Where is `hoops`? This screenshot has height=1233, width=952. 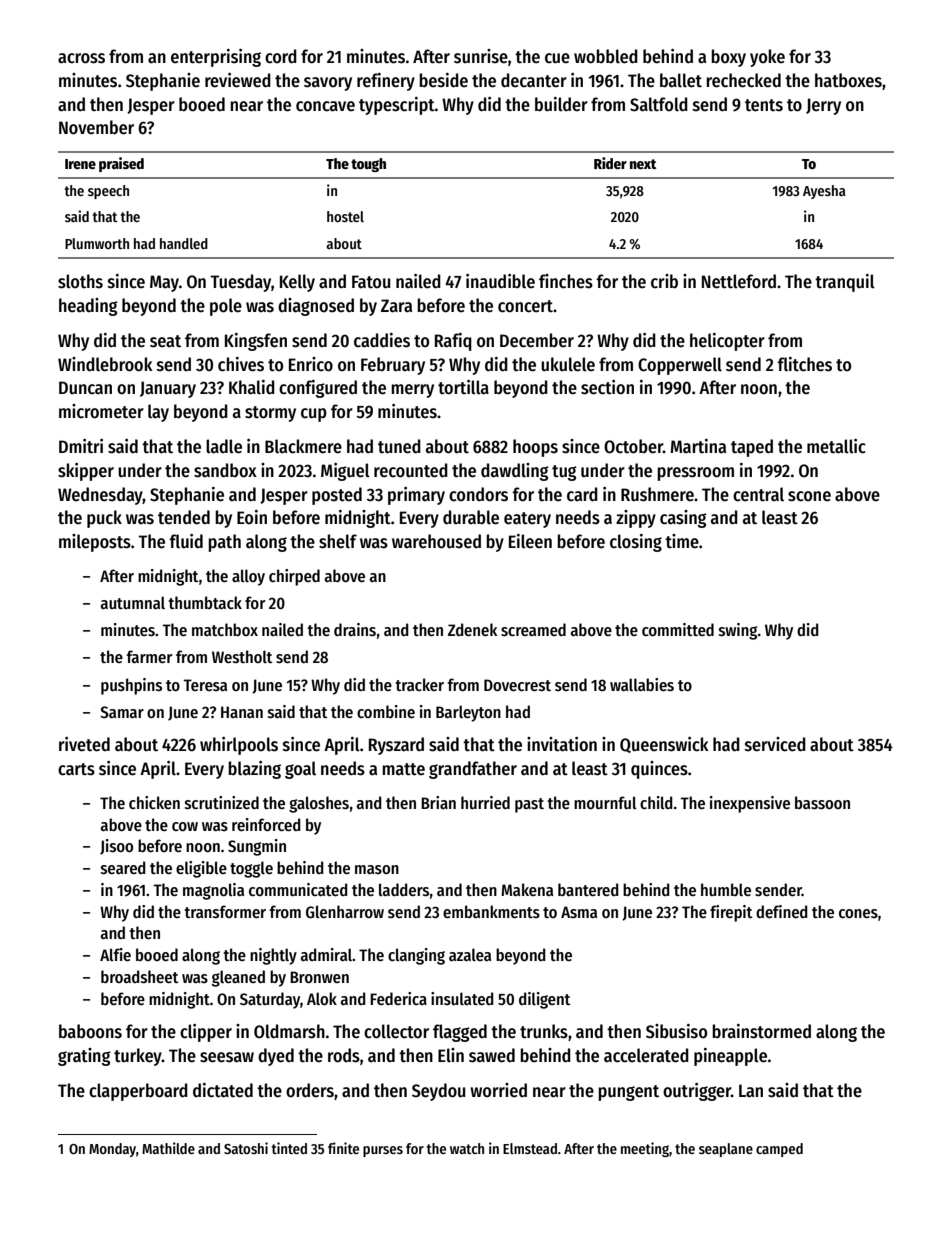
hoops is located at coordinates (535, 448).
